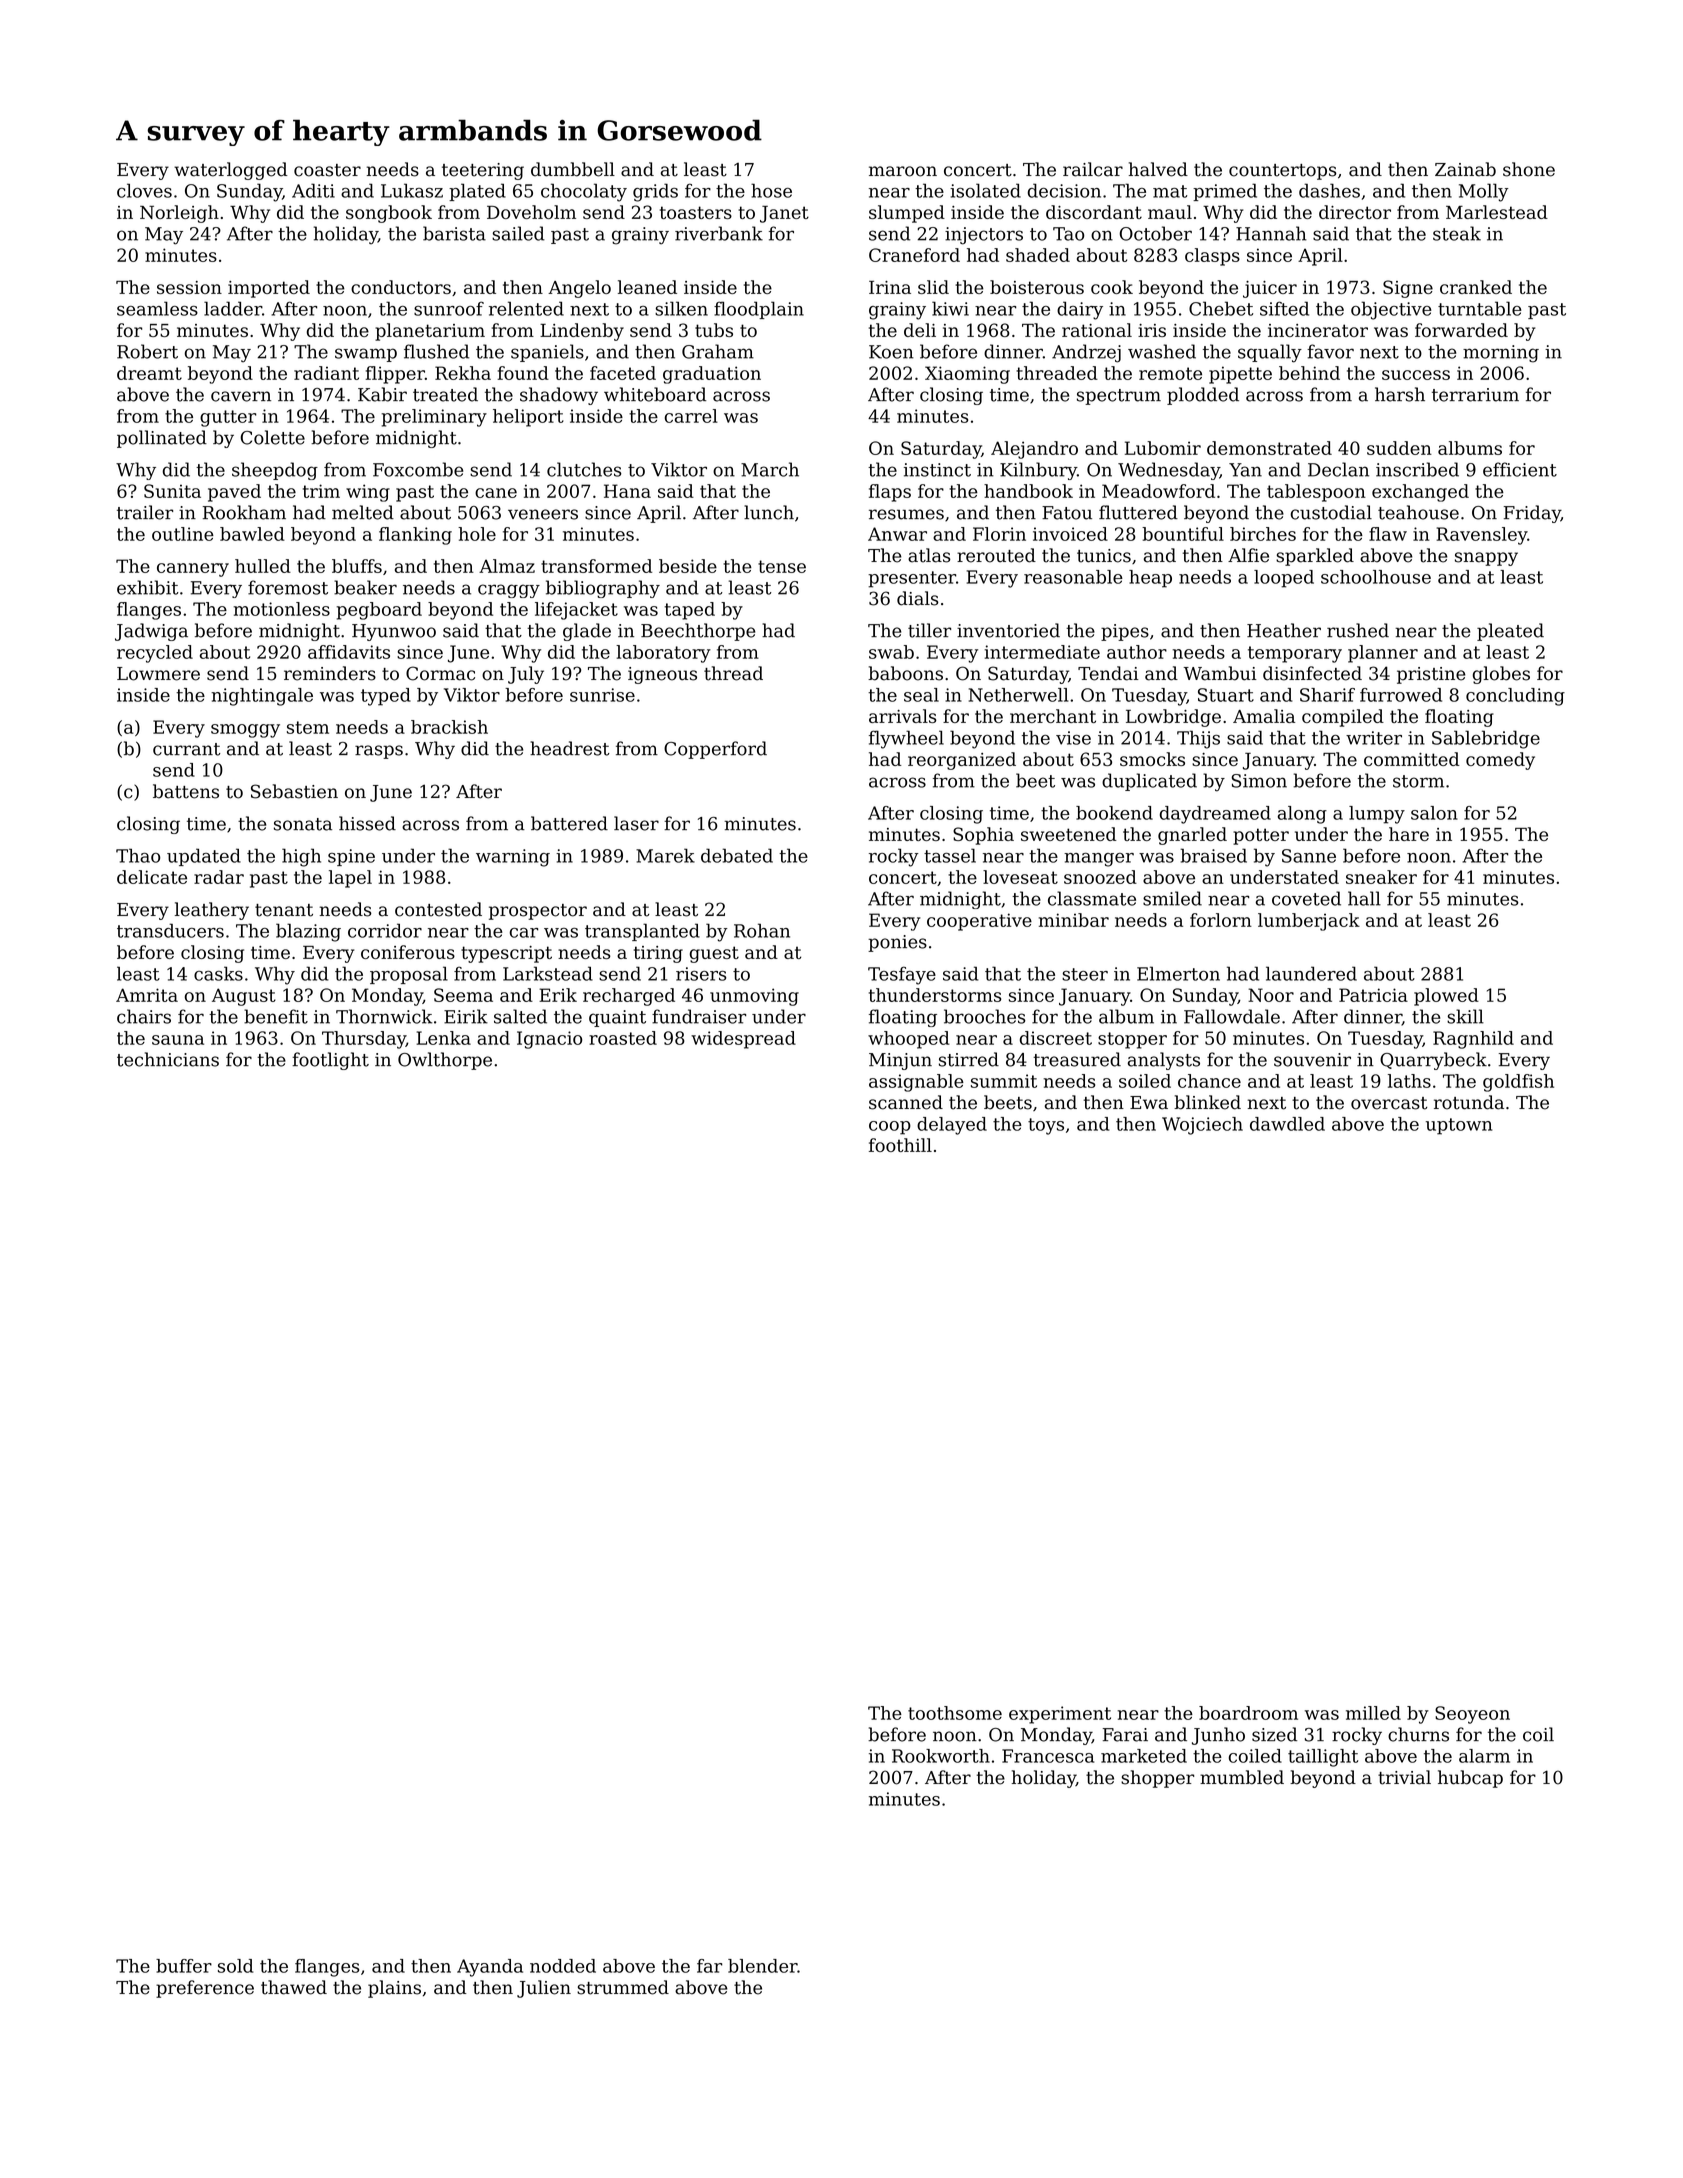 This screenshot has width=1683, height=2178. What do you see at coordinates (184, 1966) in the screenshot?
I see `buffer` at bounding box center [184, 1966].
